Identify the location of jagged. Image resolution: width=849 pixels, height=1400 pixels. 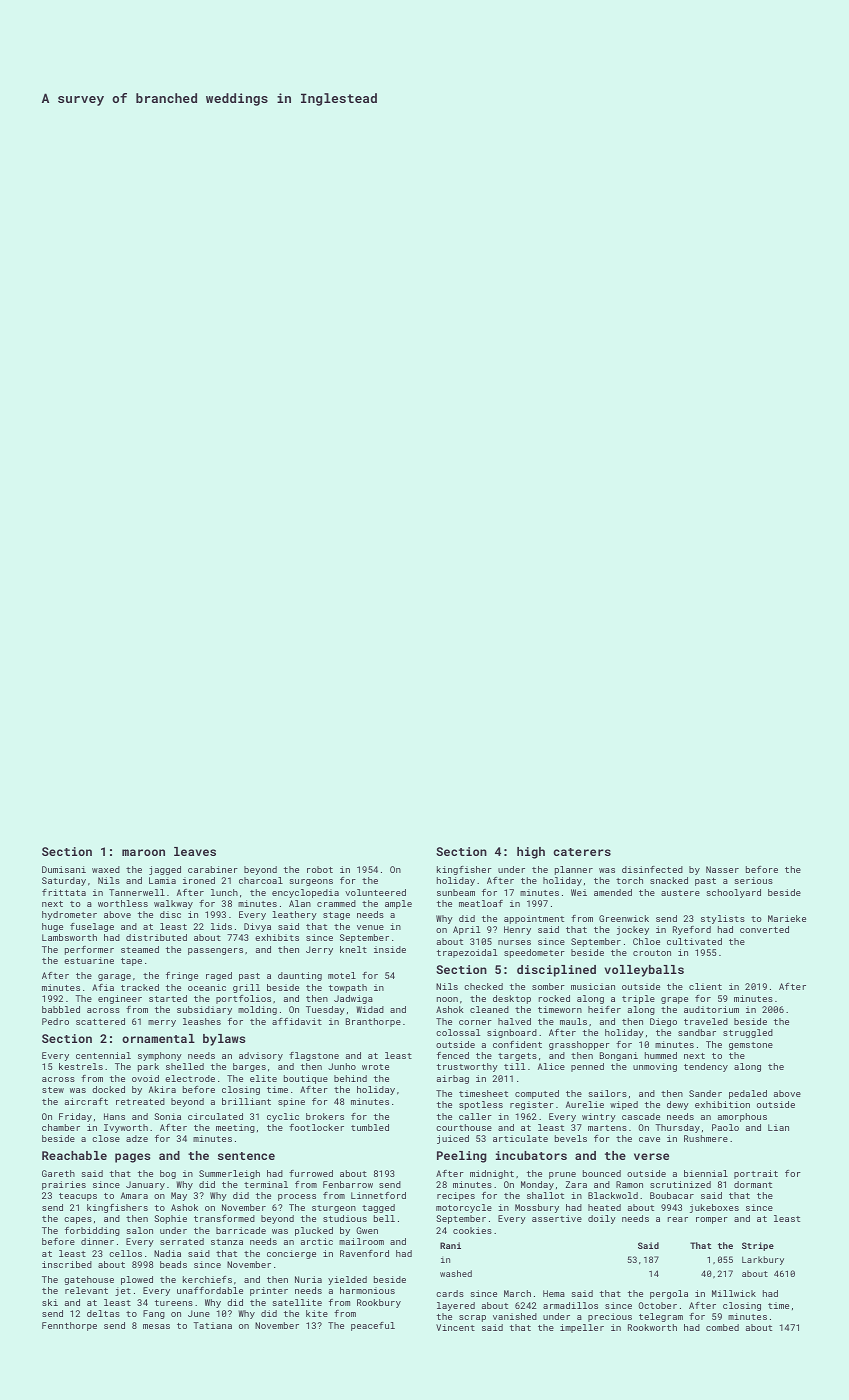
(165, 870).
